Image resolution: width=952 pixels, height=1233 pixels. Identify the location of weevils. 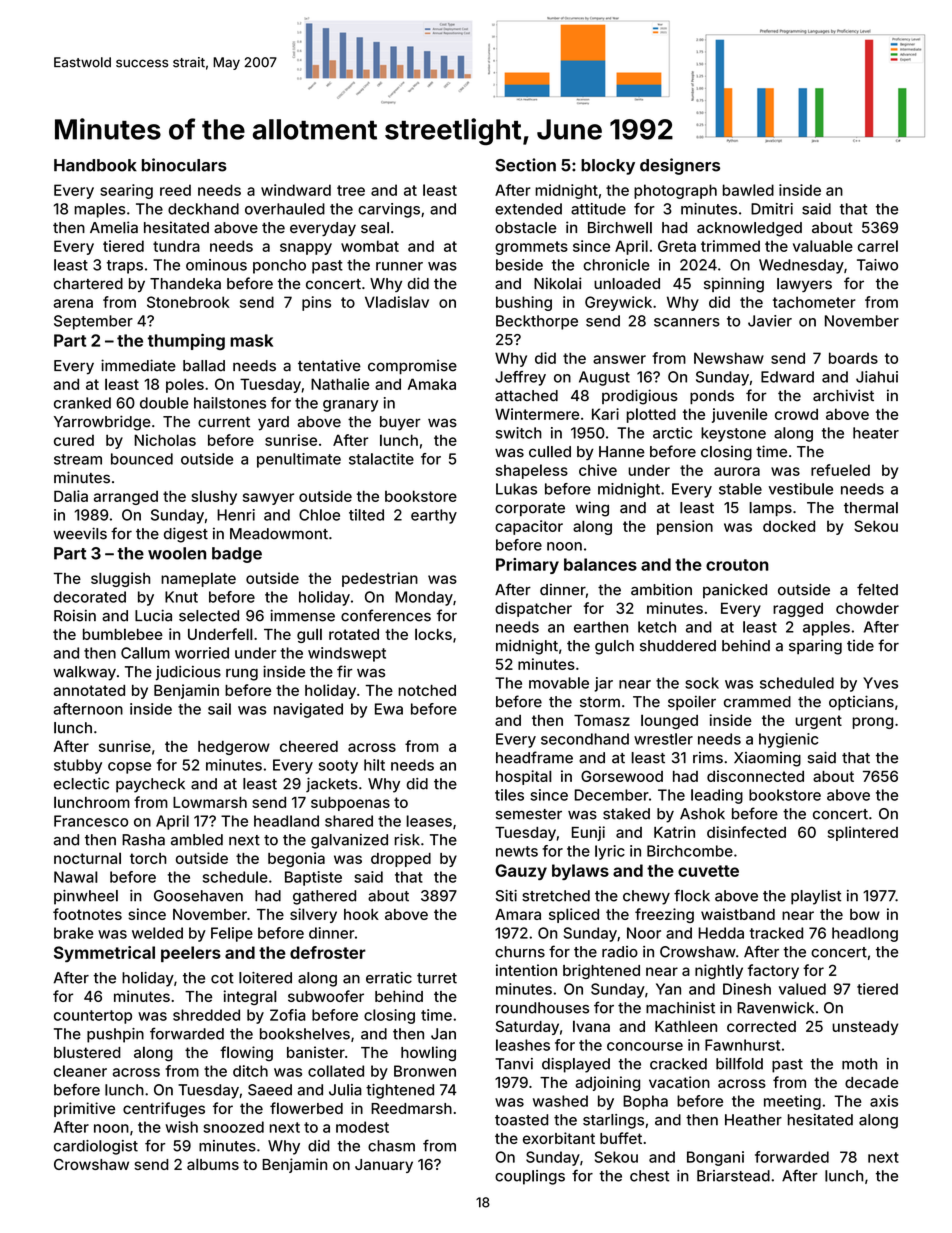
(80, 533).
